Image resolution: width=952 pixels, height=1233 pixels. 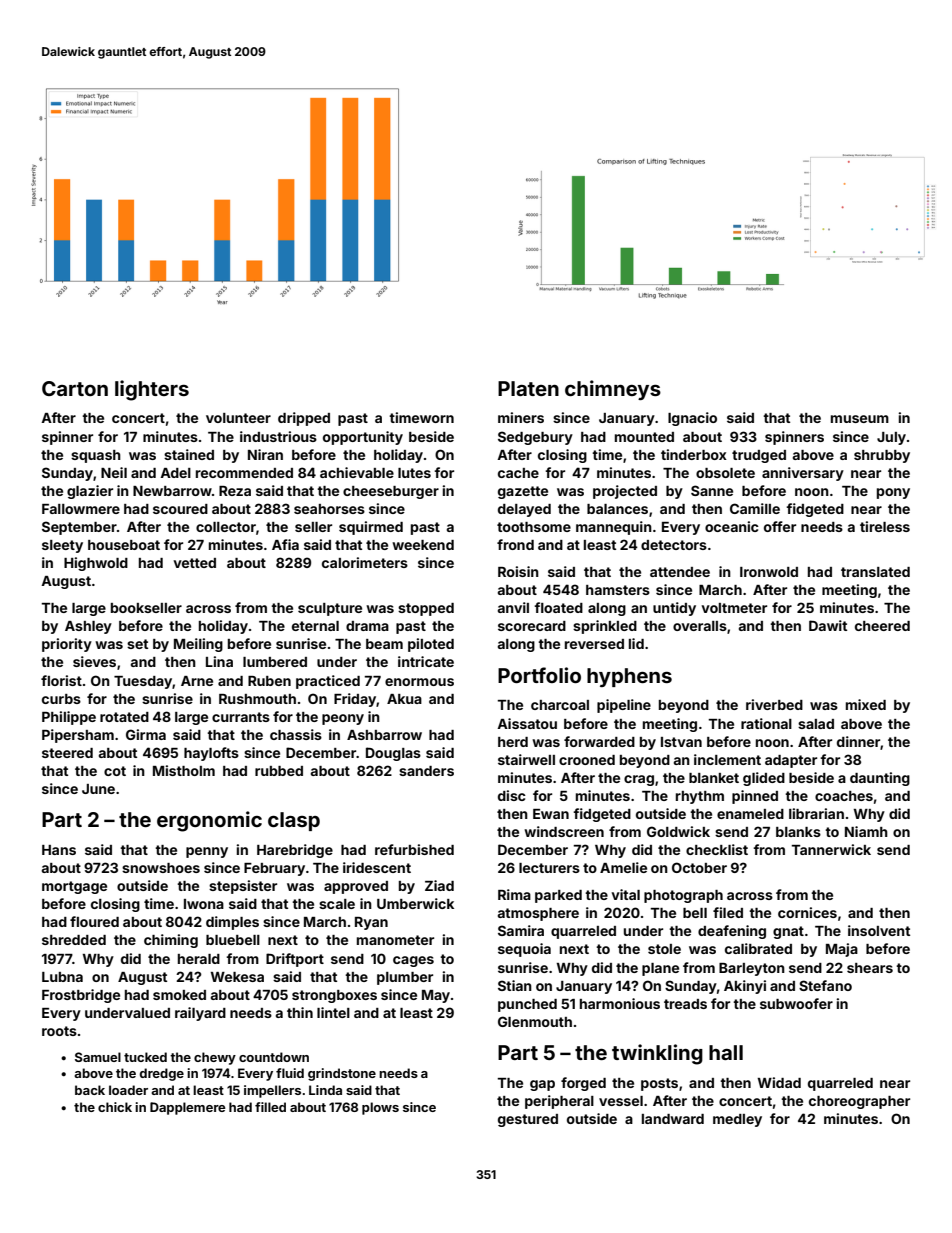 I want to click on tucked, so click(x=145, y=1057).
